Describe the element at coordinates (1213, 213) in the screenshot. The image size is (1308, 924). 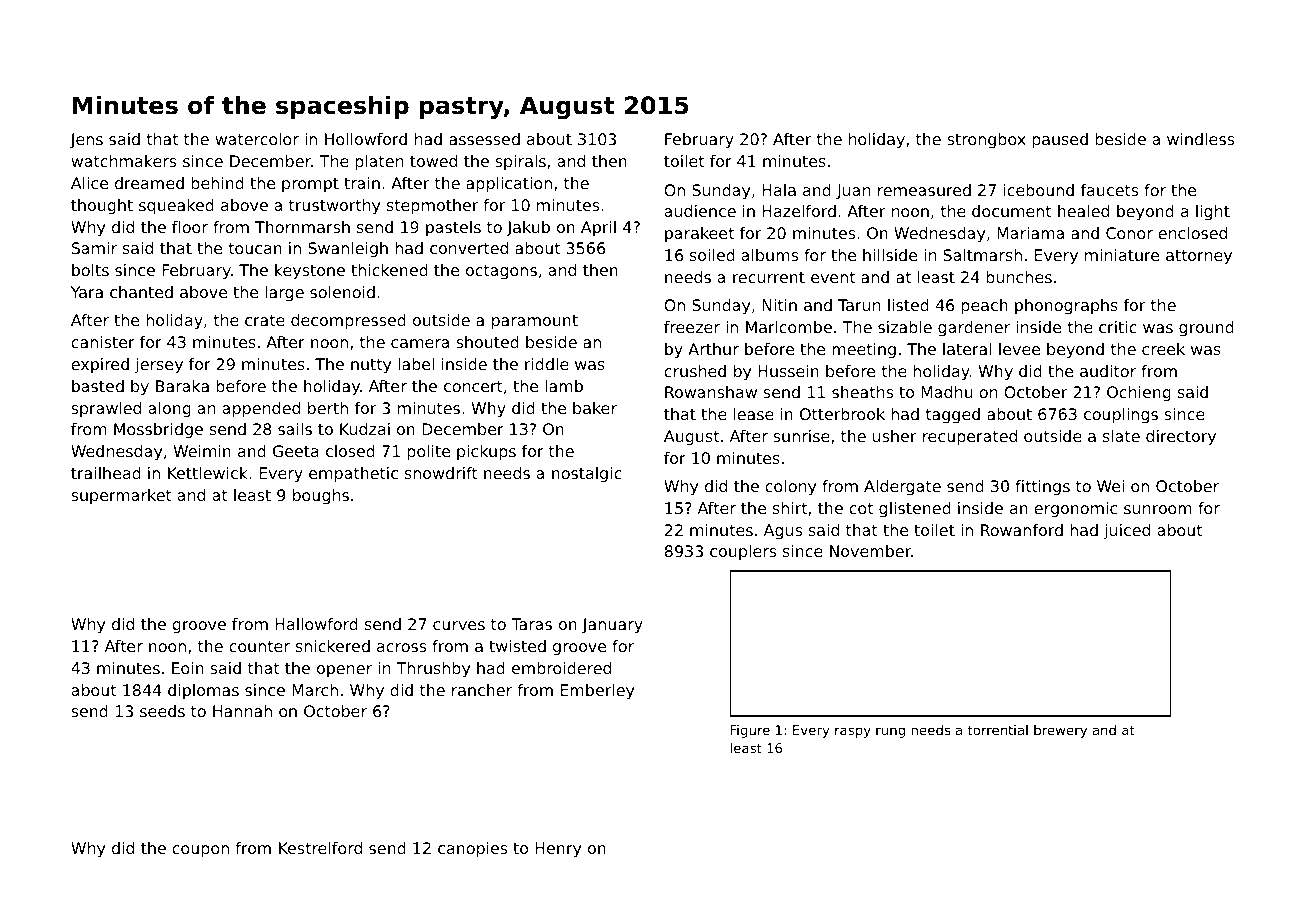
I see `light` at that location.
